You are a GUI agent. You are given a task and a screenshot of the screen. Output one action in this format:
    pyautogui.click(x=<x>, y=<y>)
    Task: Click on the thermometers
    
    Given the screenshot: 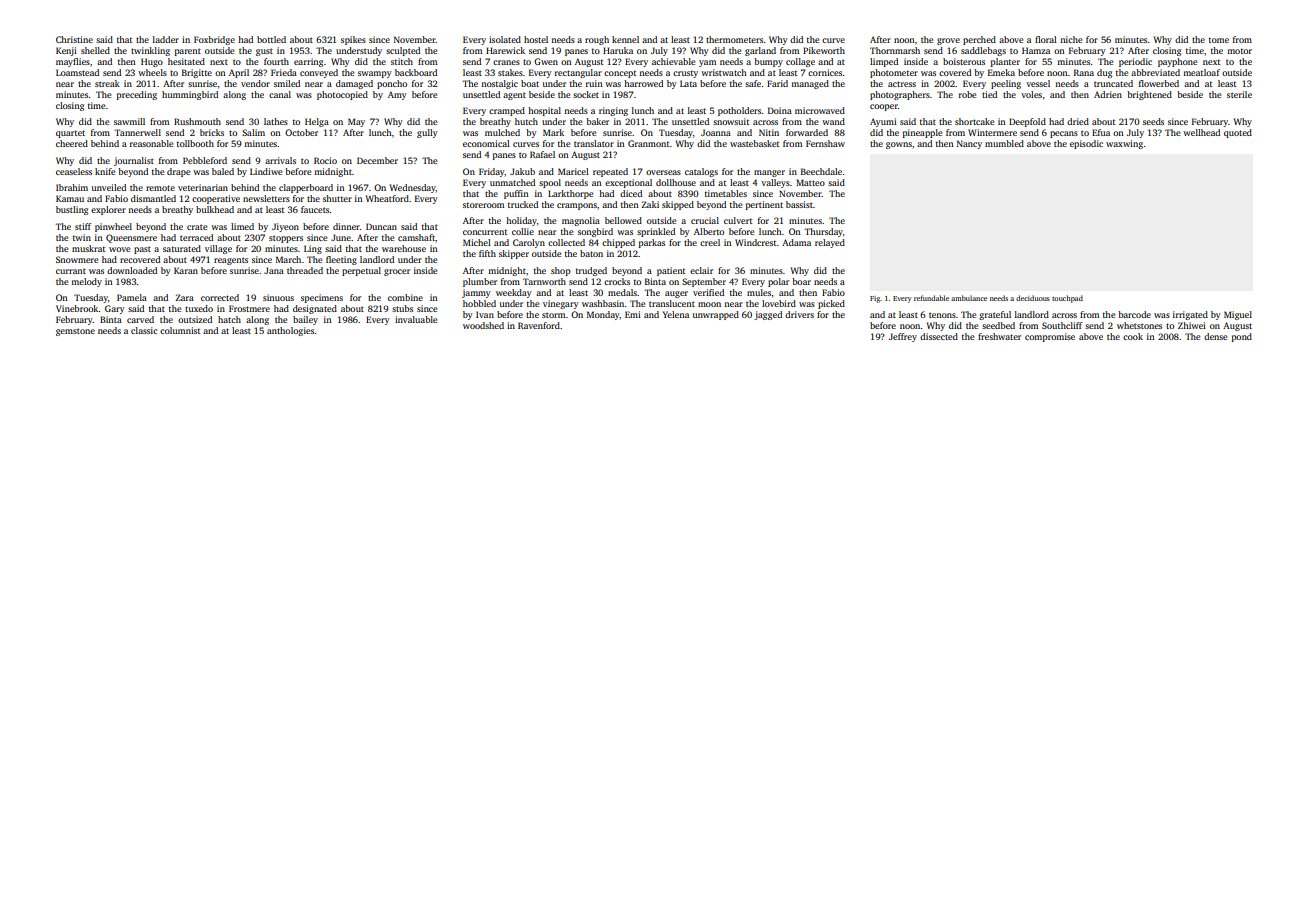 What is the action you would take?
    pyautogui.click(x=734, y=39)
